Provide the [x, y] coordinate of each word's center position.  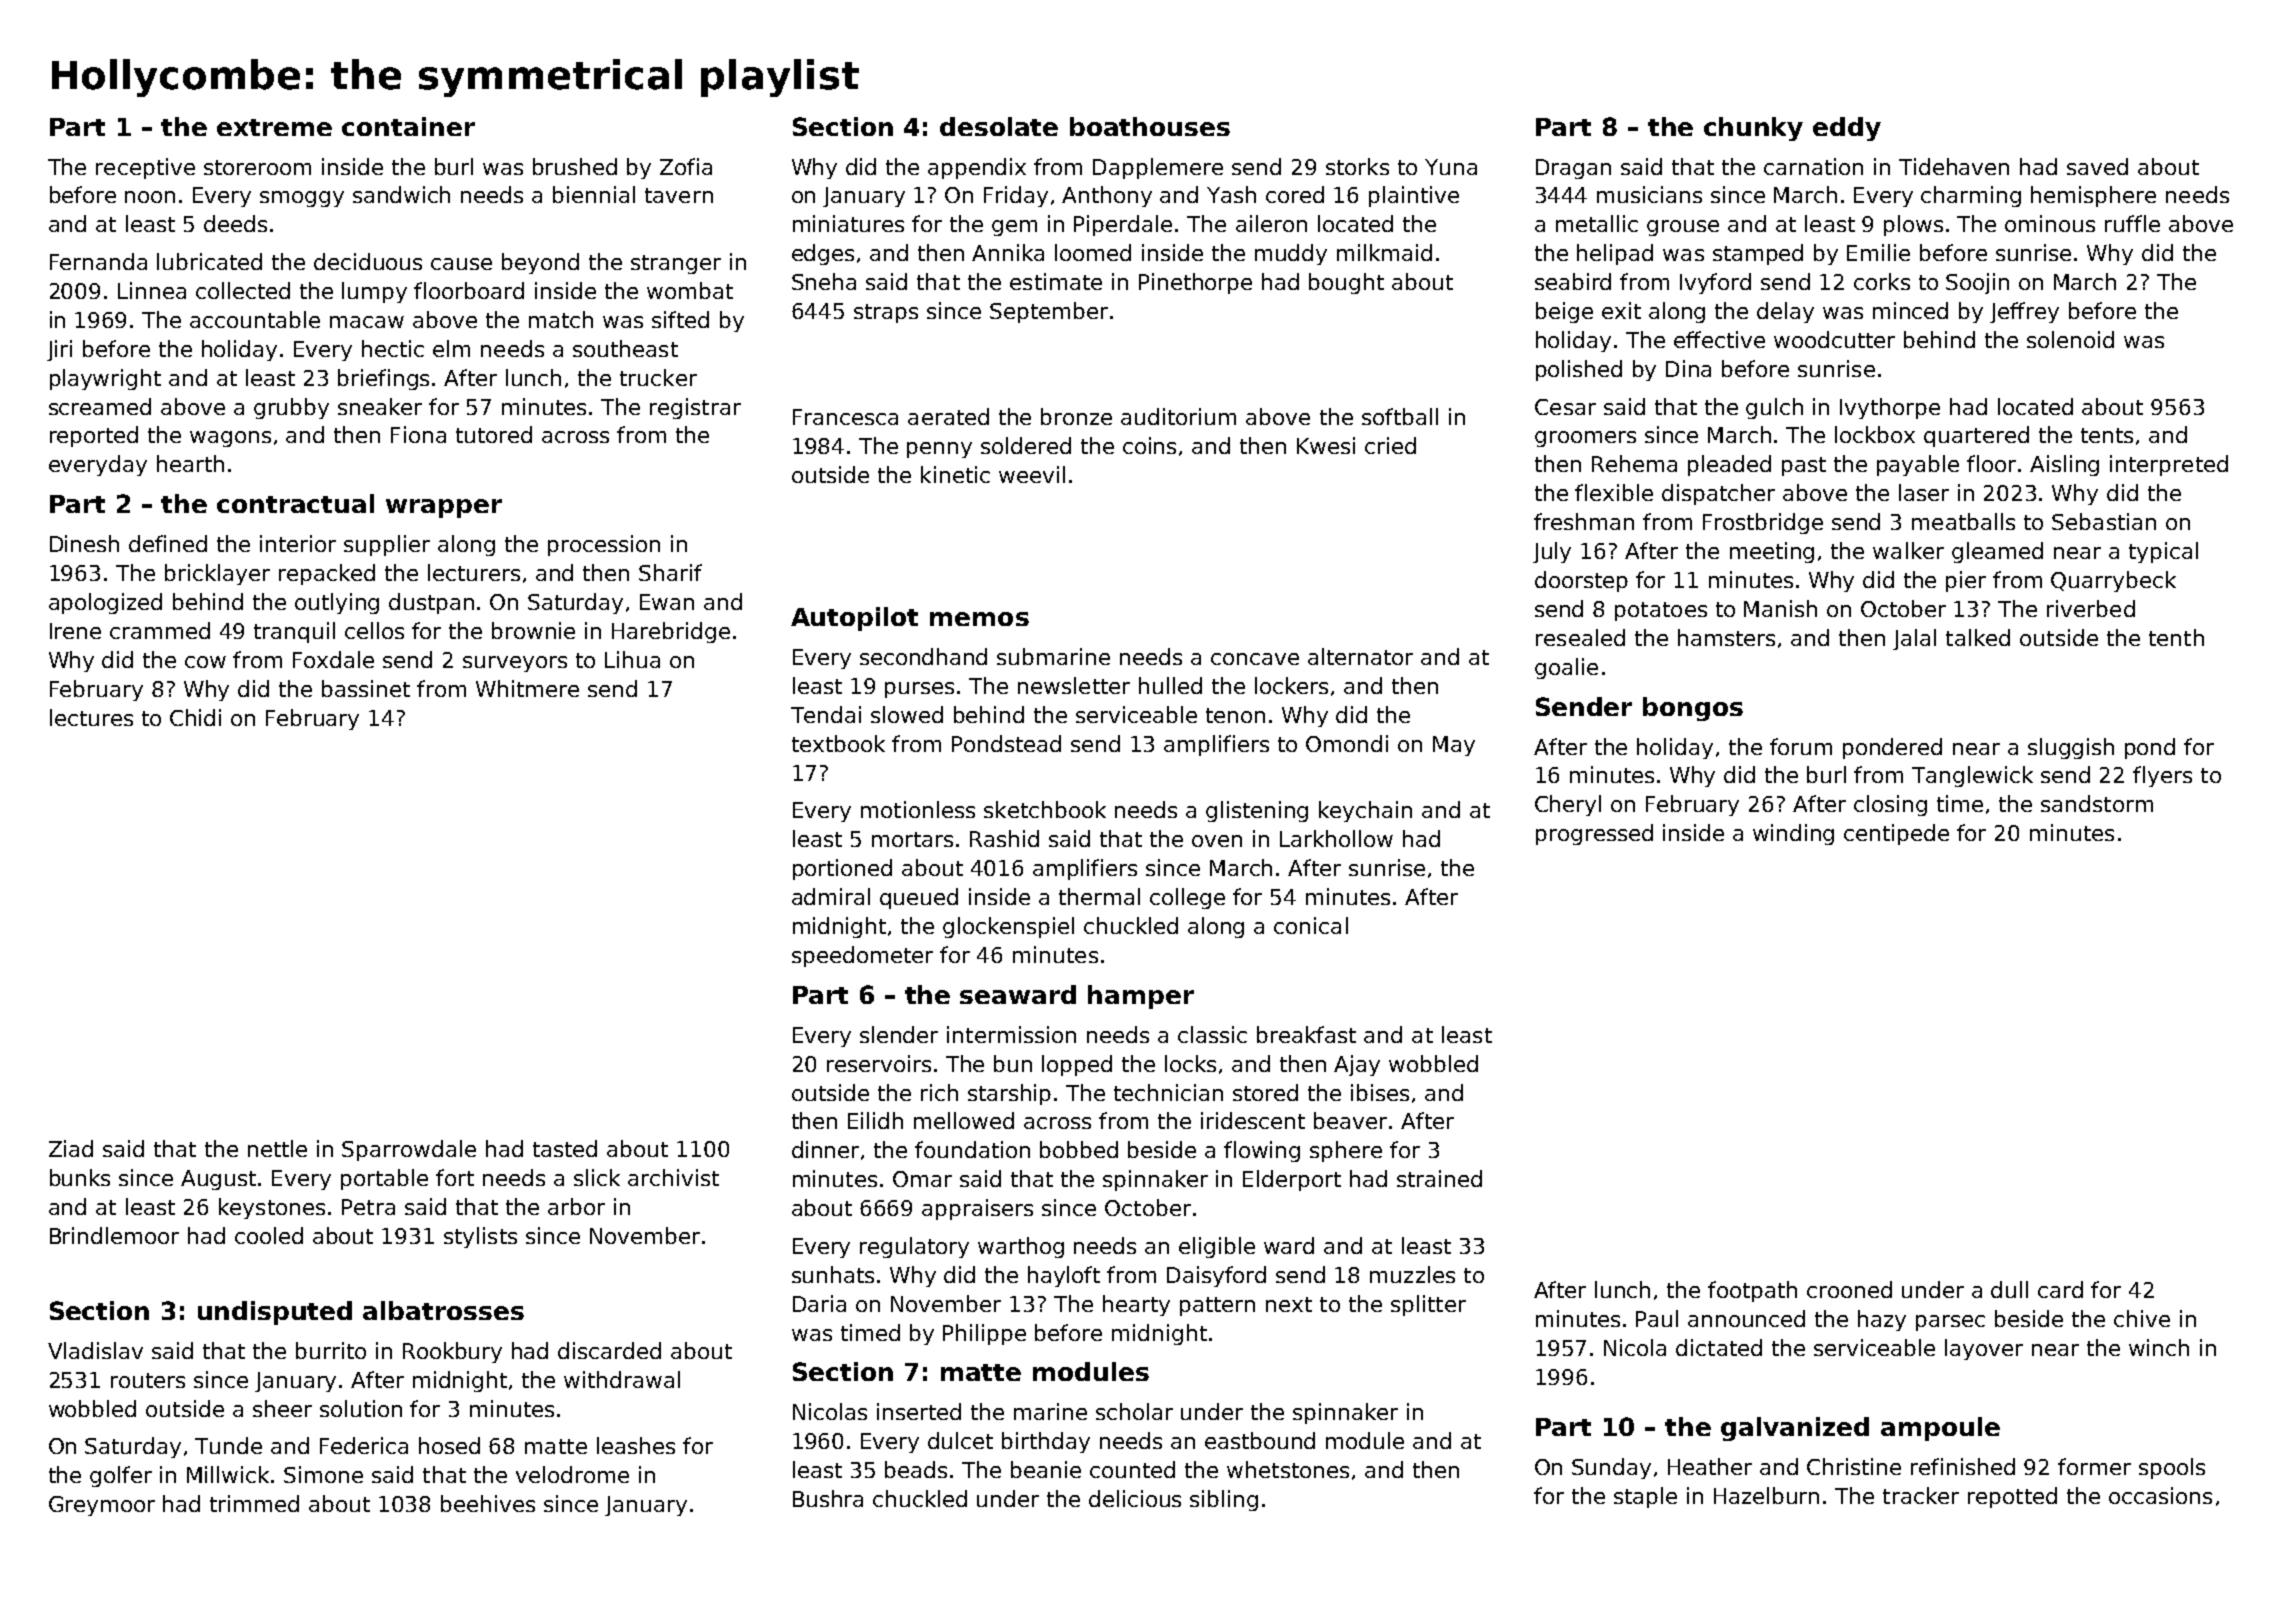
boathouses [1150, 126]
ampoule [1940, 1429]
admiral [831, 896]
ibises [1380, 1092]
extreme [274, 127]
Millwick [228, 1474]
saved [2097, 166]
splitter [1428, 1305]
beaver [1350, 1120]
